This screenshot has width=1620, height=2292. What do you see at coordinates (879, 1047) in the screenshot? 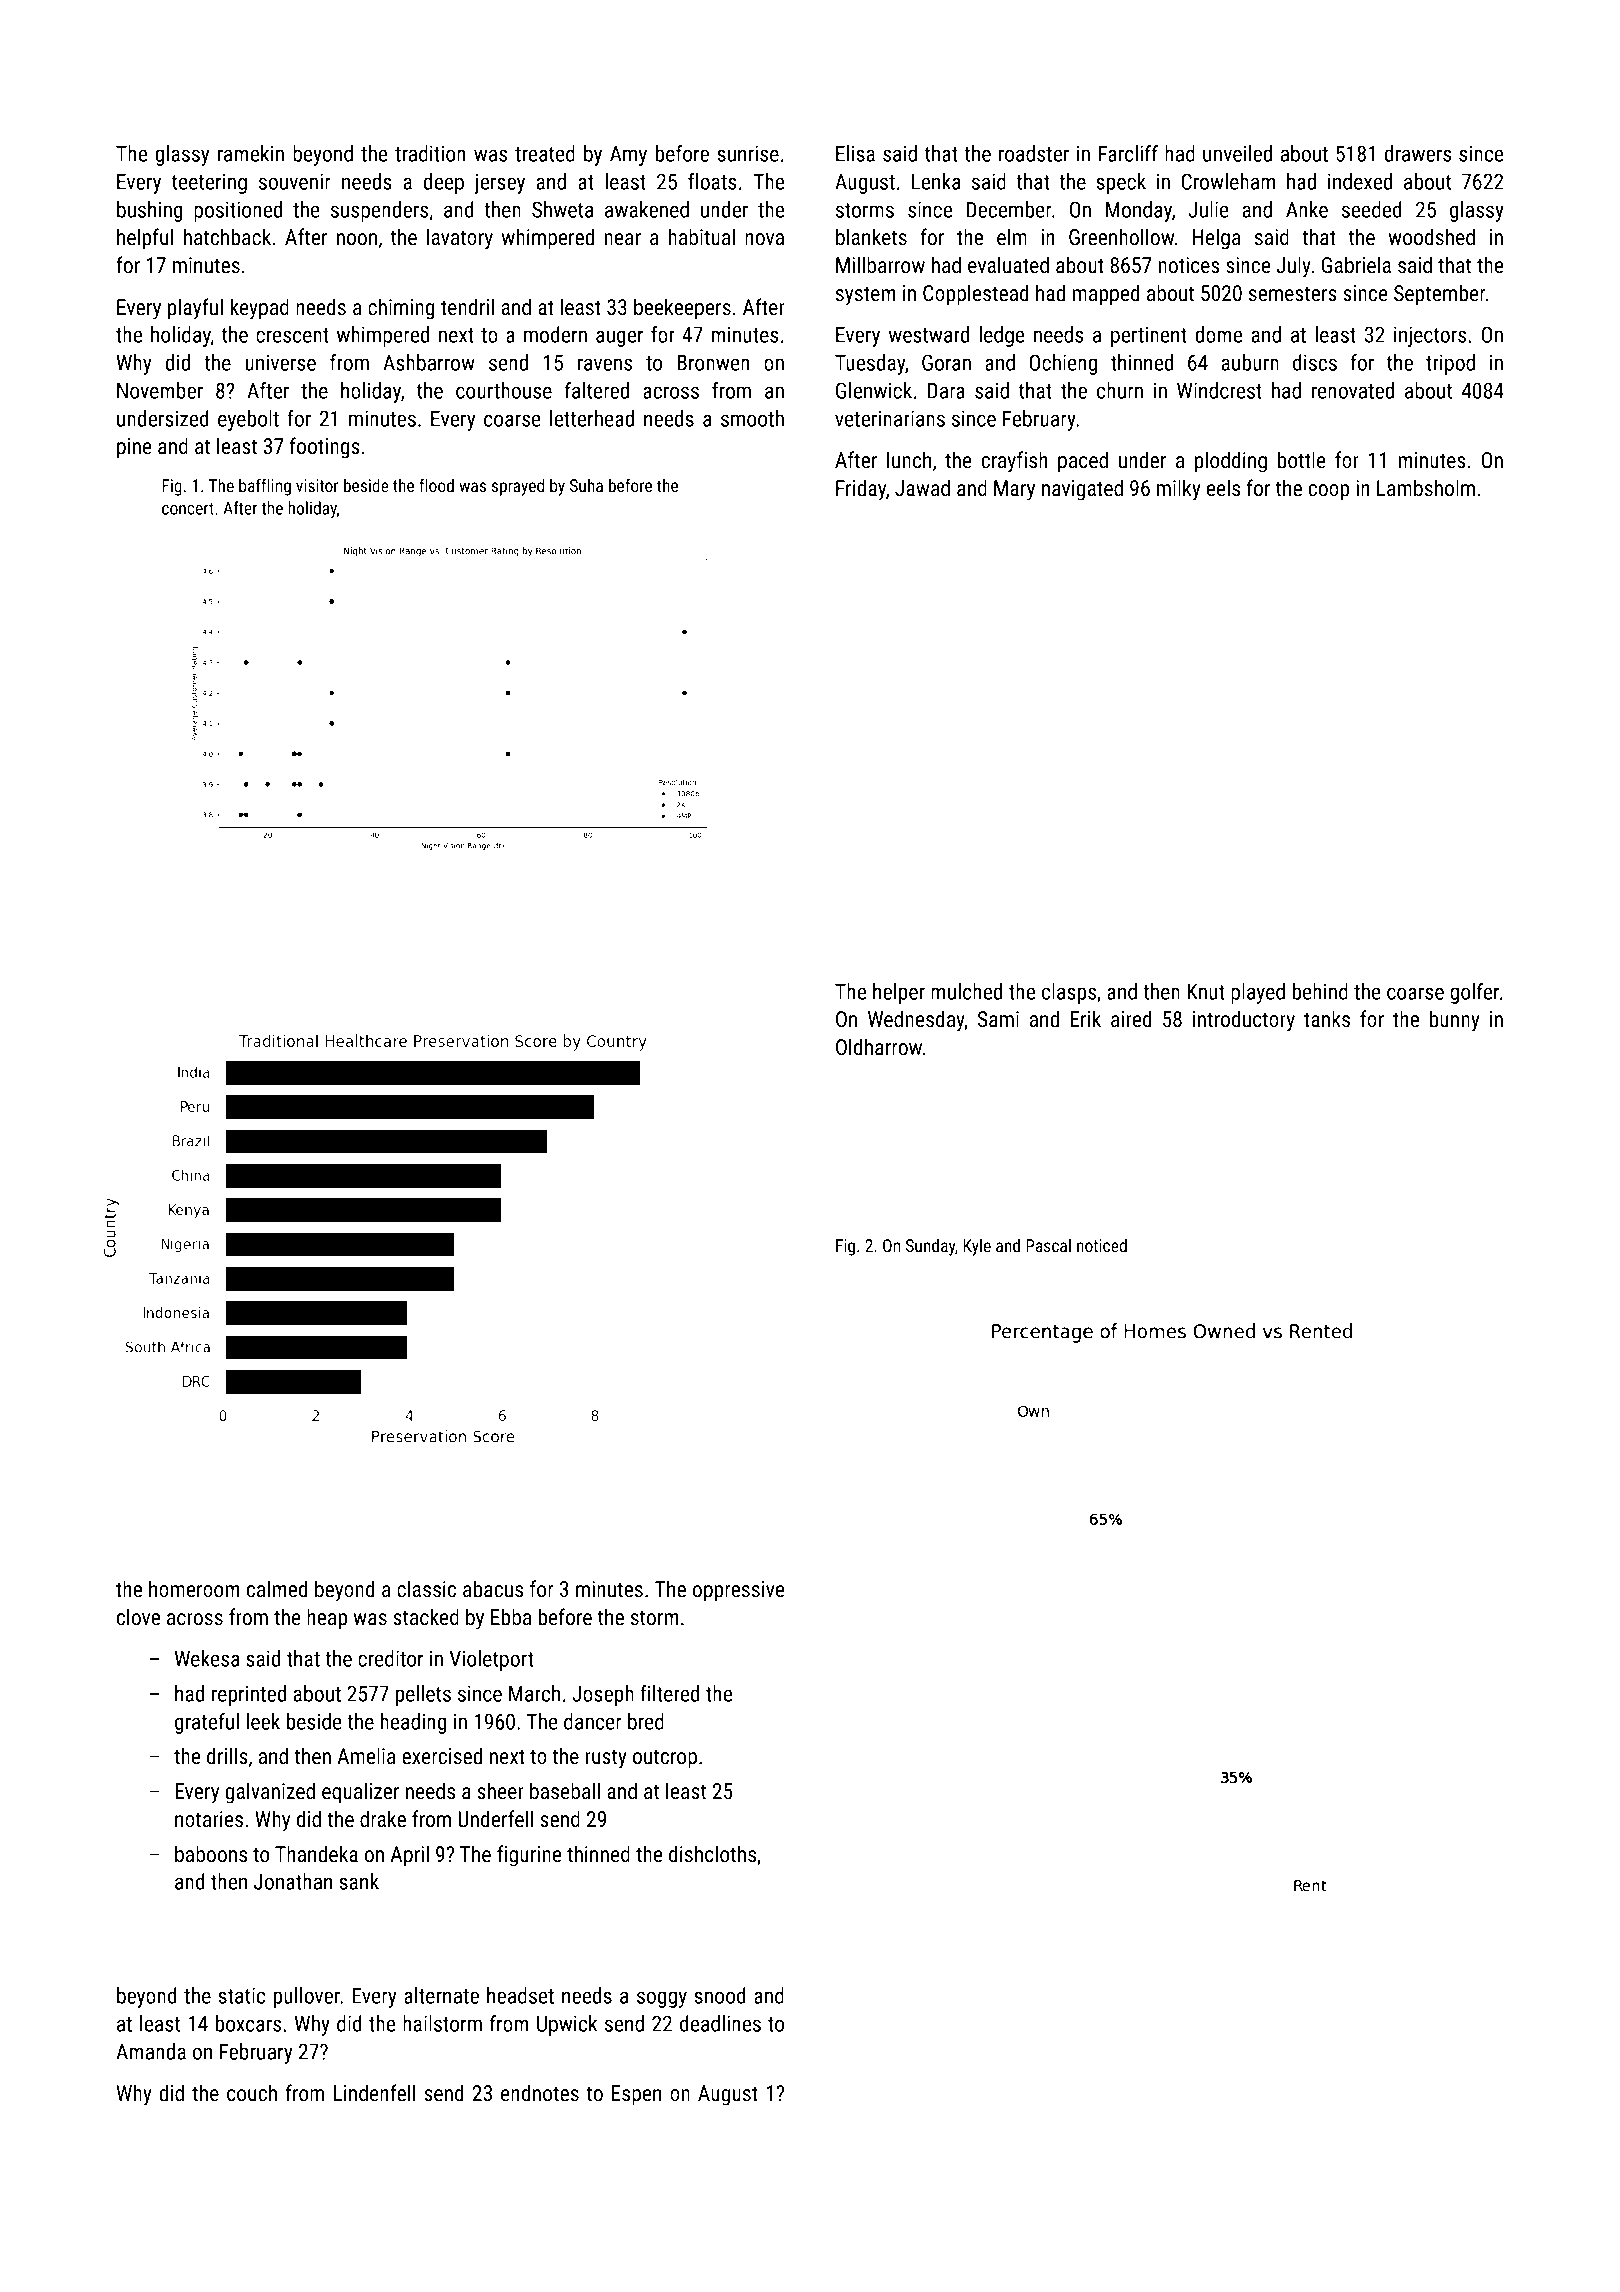
I see `Oldharrow` at bounding box center [879, 1047].
